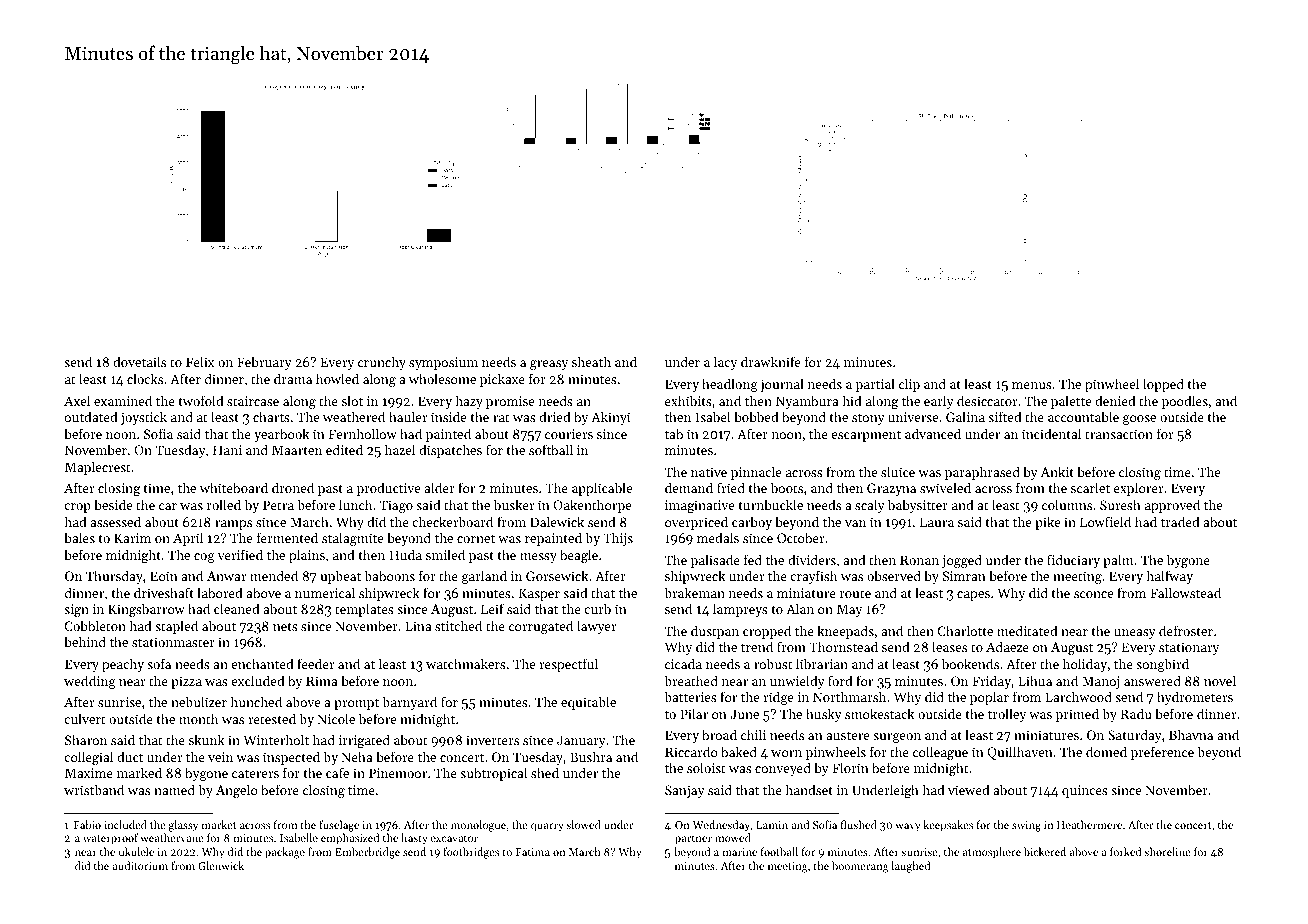  What do you see at coordinates (730, 385) in the screenshot?
I see `headlong` at bounding box center [730, 385].
